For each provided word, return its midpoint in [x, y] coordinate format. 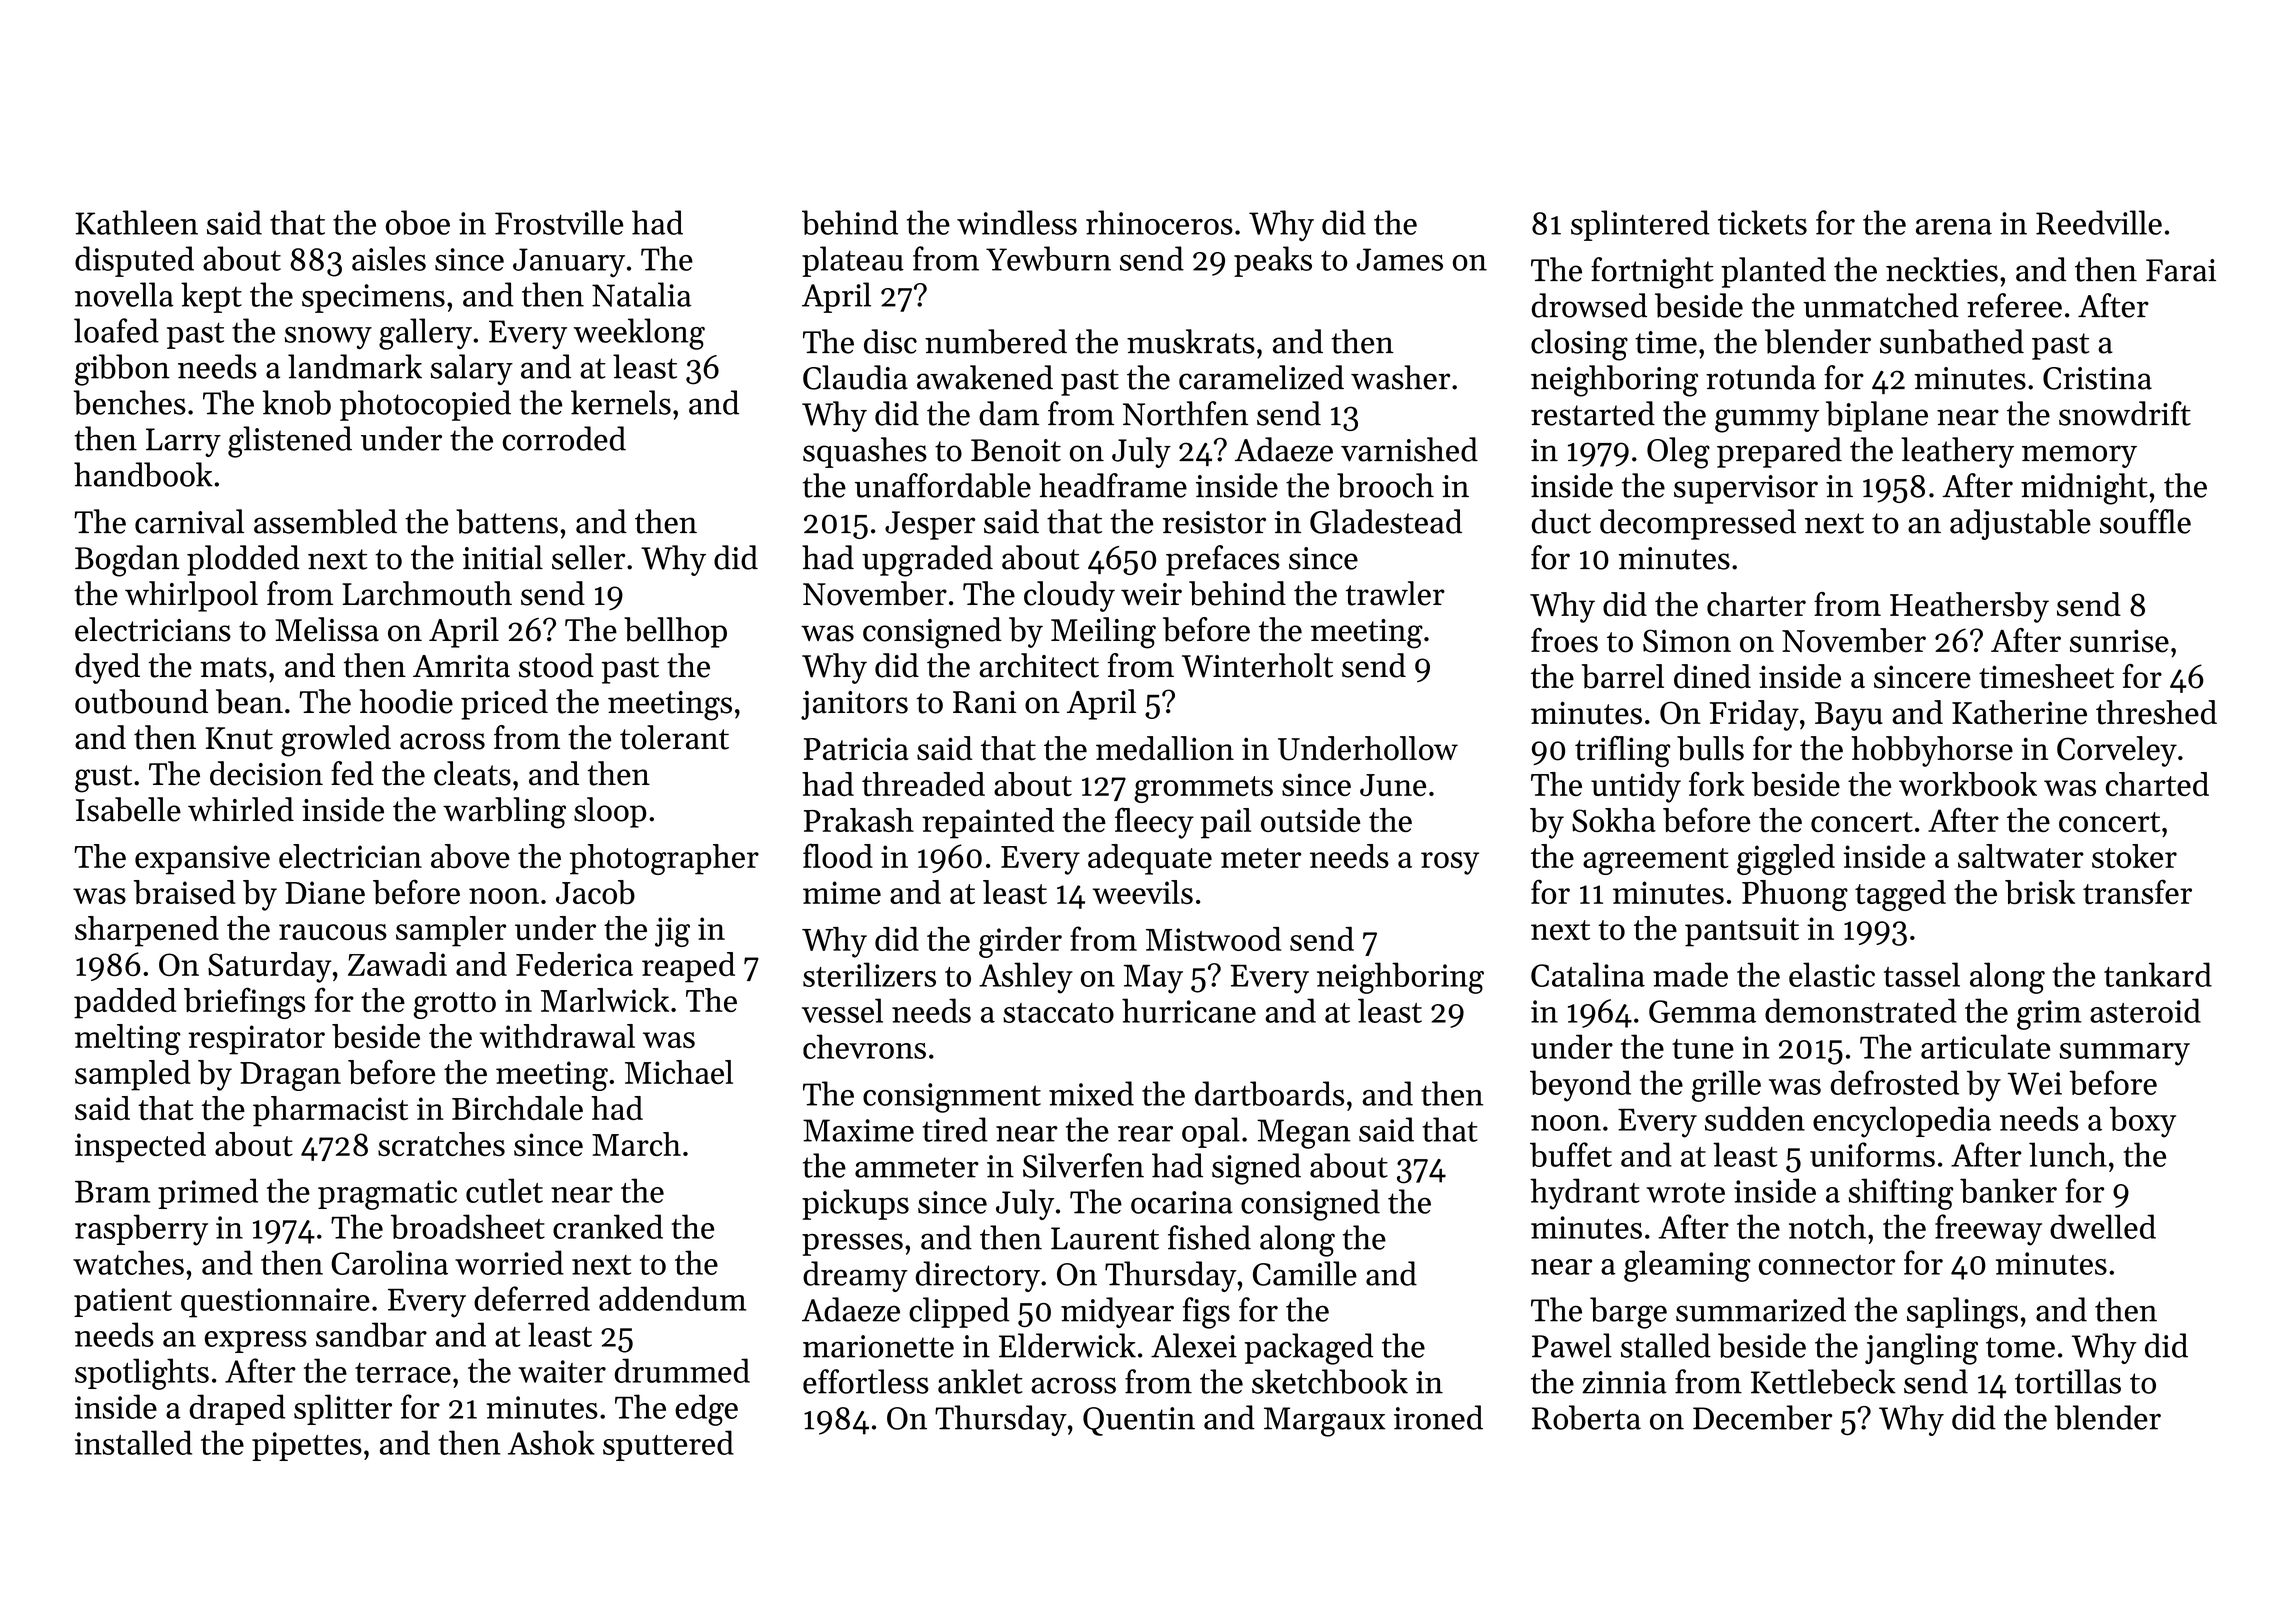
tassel [1922, 974]
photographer [664, 859]
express [256, 1342]
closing [1579, 345]
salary [472, 369]
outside [1310, 820]
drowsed [1589, 305]
